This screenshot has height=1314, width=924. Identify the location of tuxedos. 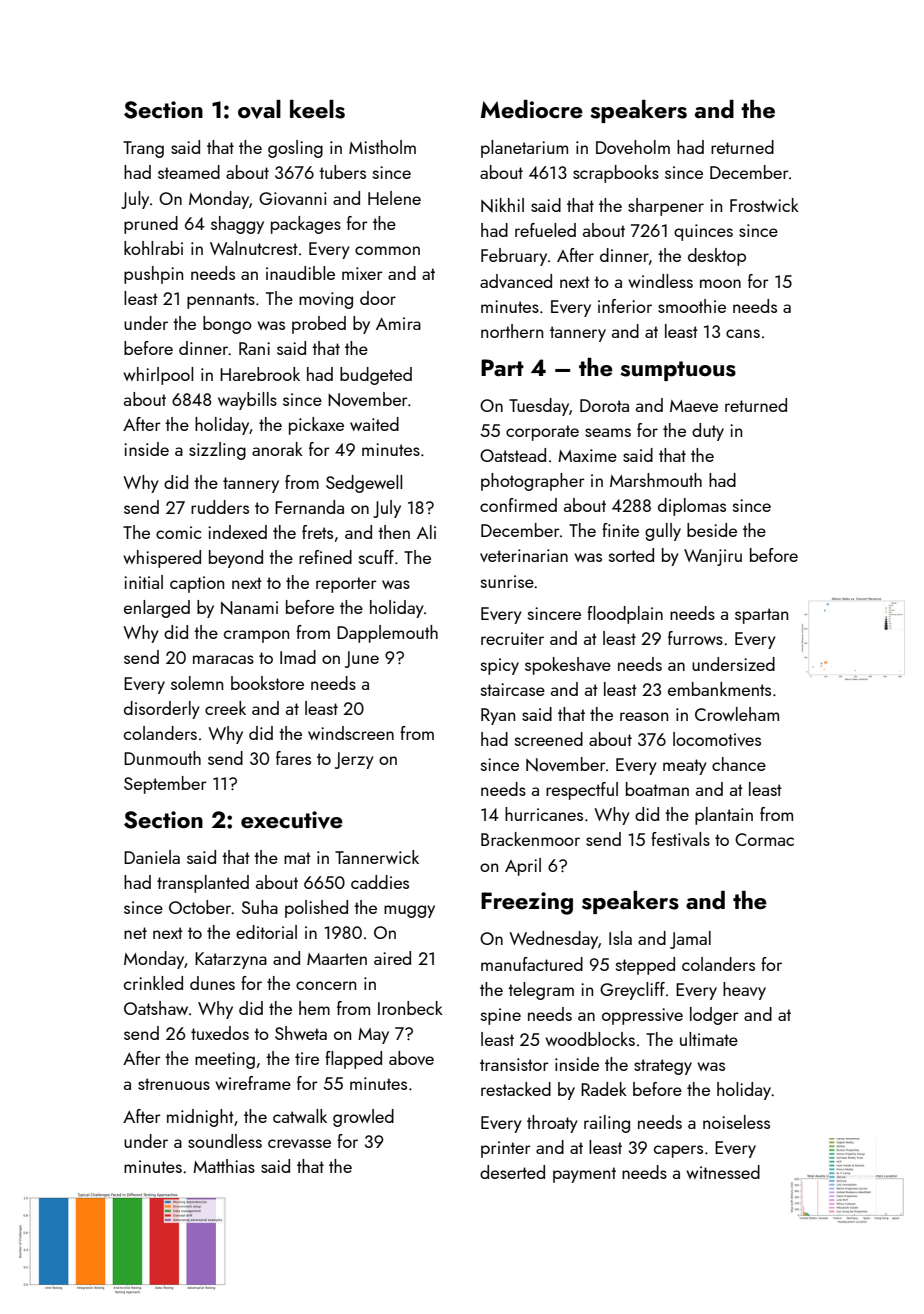
(220, 1033).
